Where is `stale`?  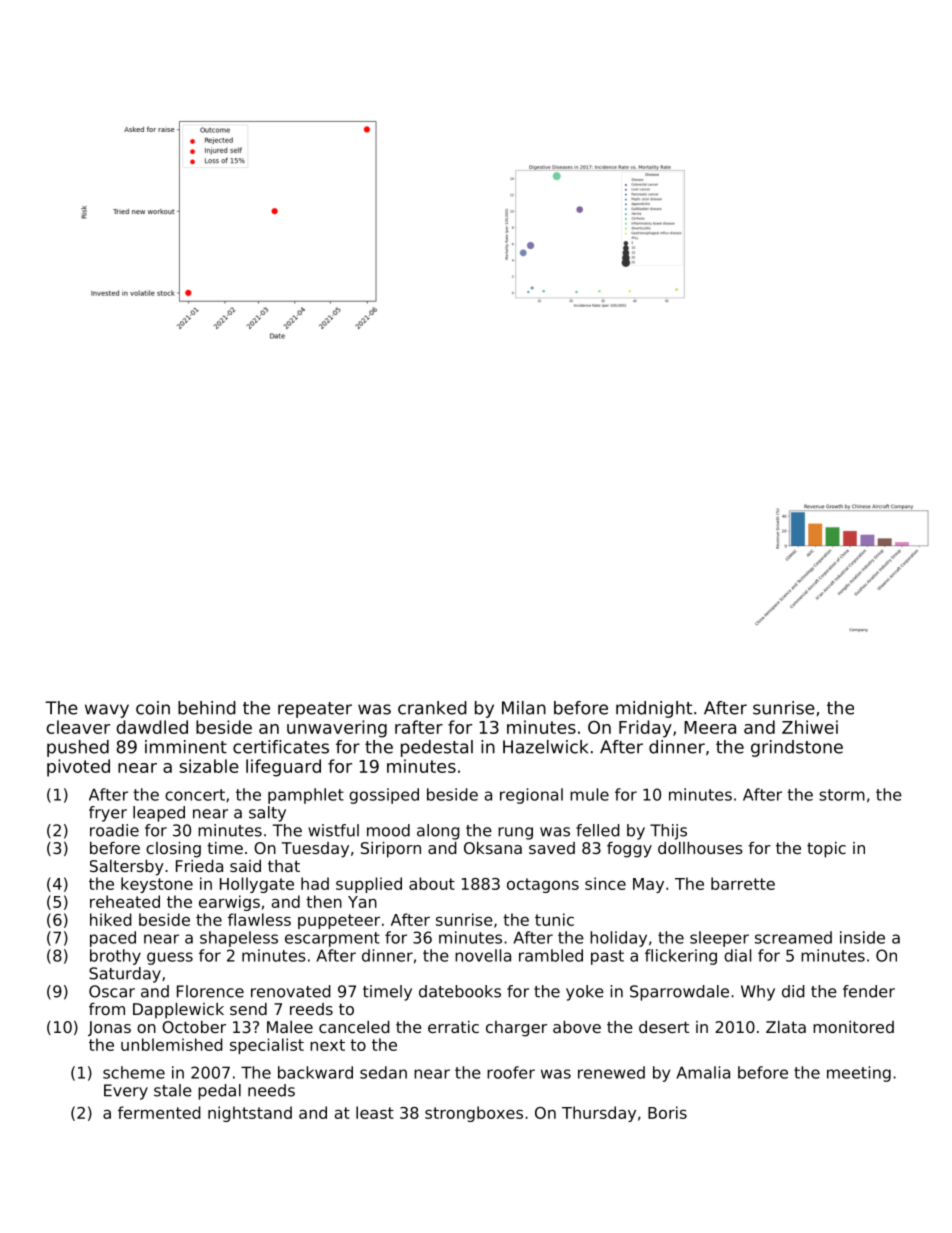
stale is located at coordinates (173, 1090).
